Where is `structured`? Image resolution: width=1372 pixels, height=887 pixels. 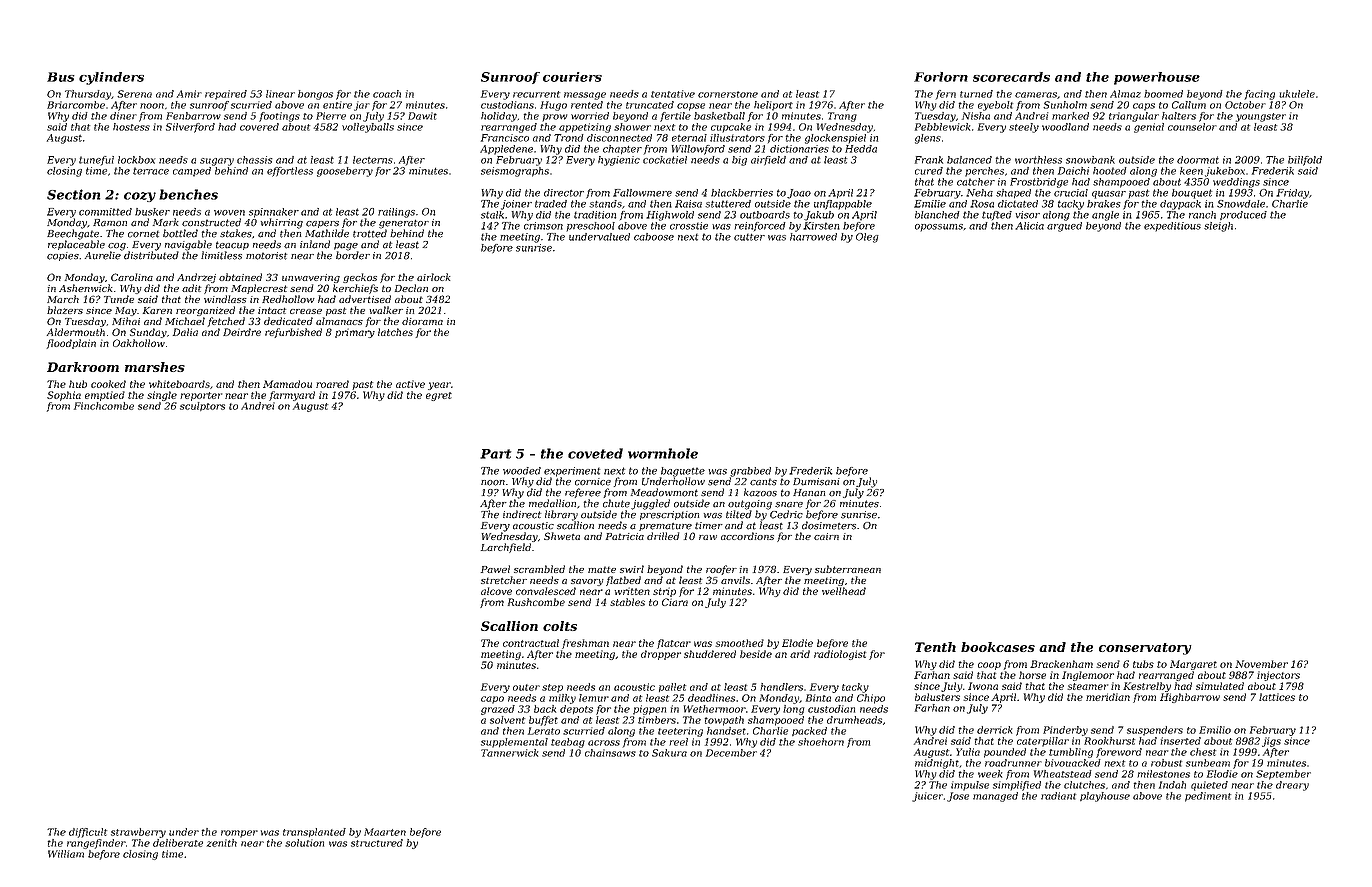
structured is located at coordinates (377, 843).
